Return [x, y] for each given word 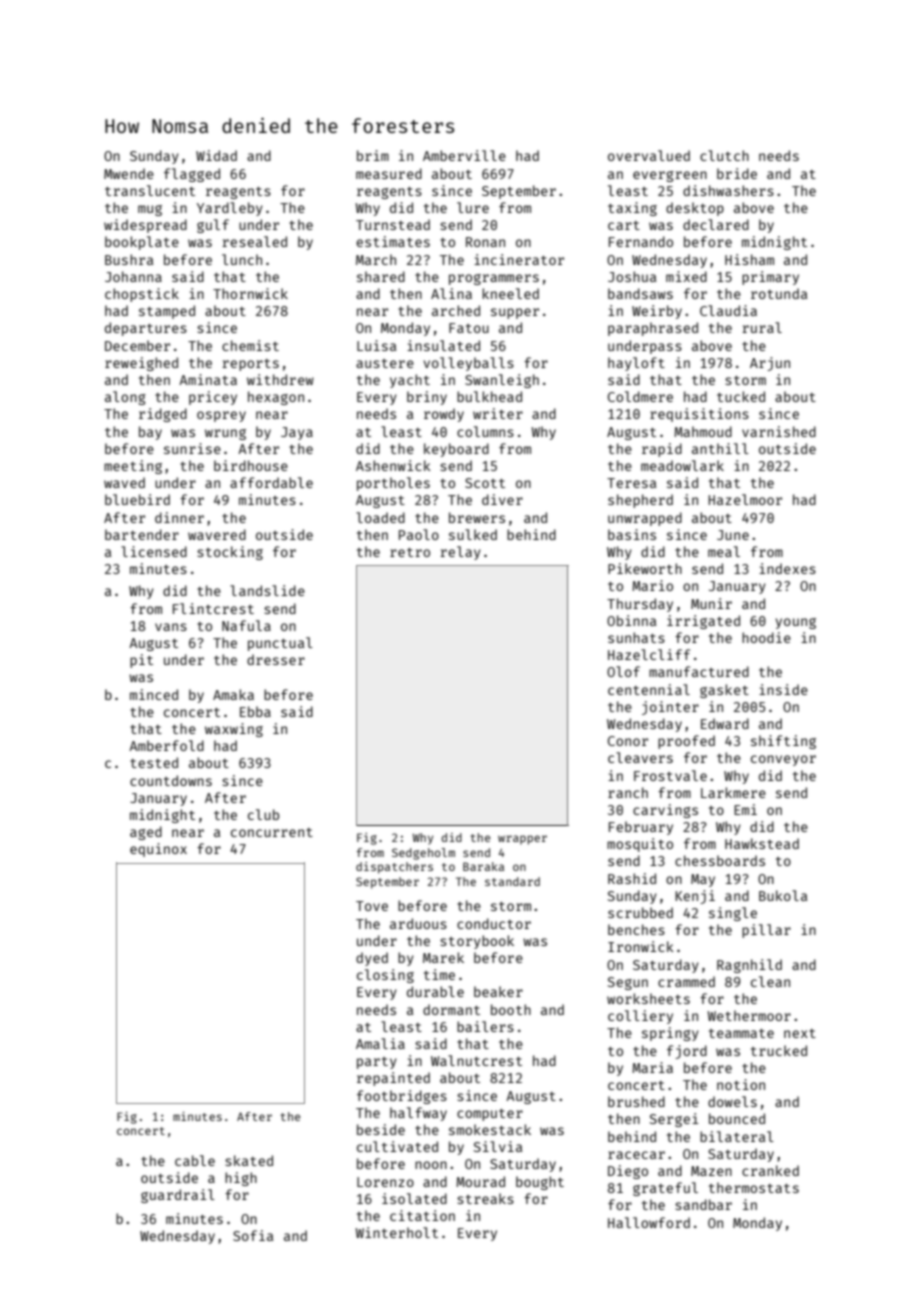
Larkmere [733, 792]
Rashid [632, 878]
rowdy [444, 415]
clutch [724, 155]
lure [473, 207]
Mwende [129, 173]
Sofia [253, 1235]
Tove [372, 906]
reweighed [141, 364]
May [703, 880]
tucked [741, 396]
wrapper [522, 840]
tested [154, 762]
